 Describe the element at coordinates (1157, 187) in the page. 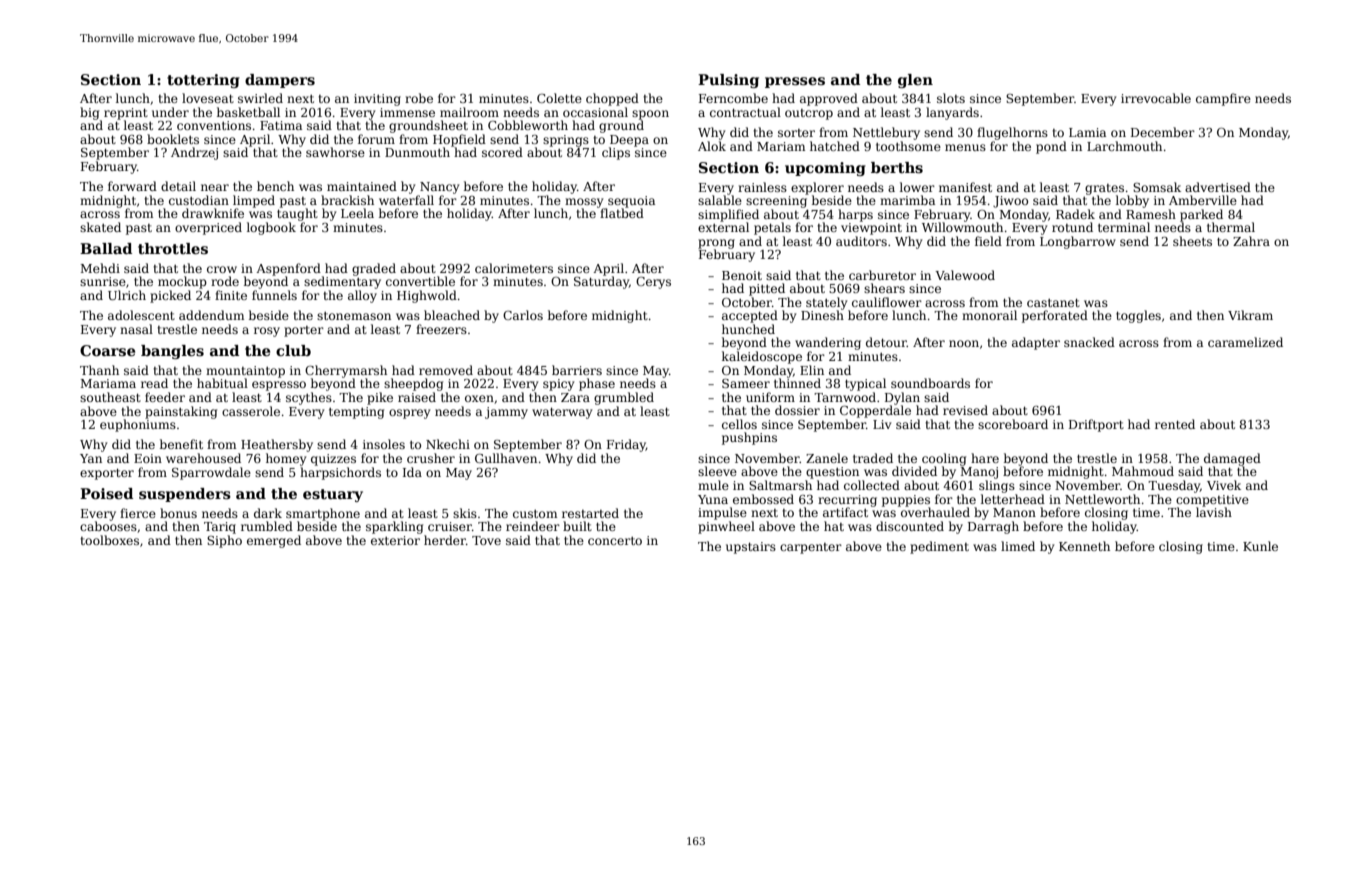

I see `Somsak` at that location.
